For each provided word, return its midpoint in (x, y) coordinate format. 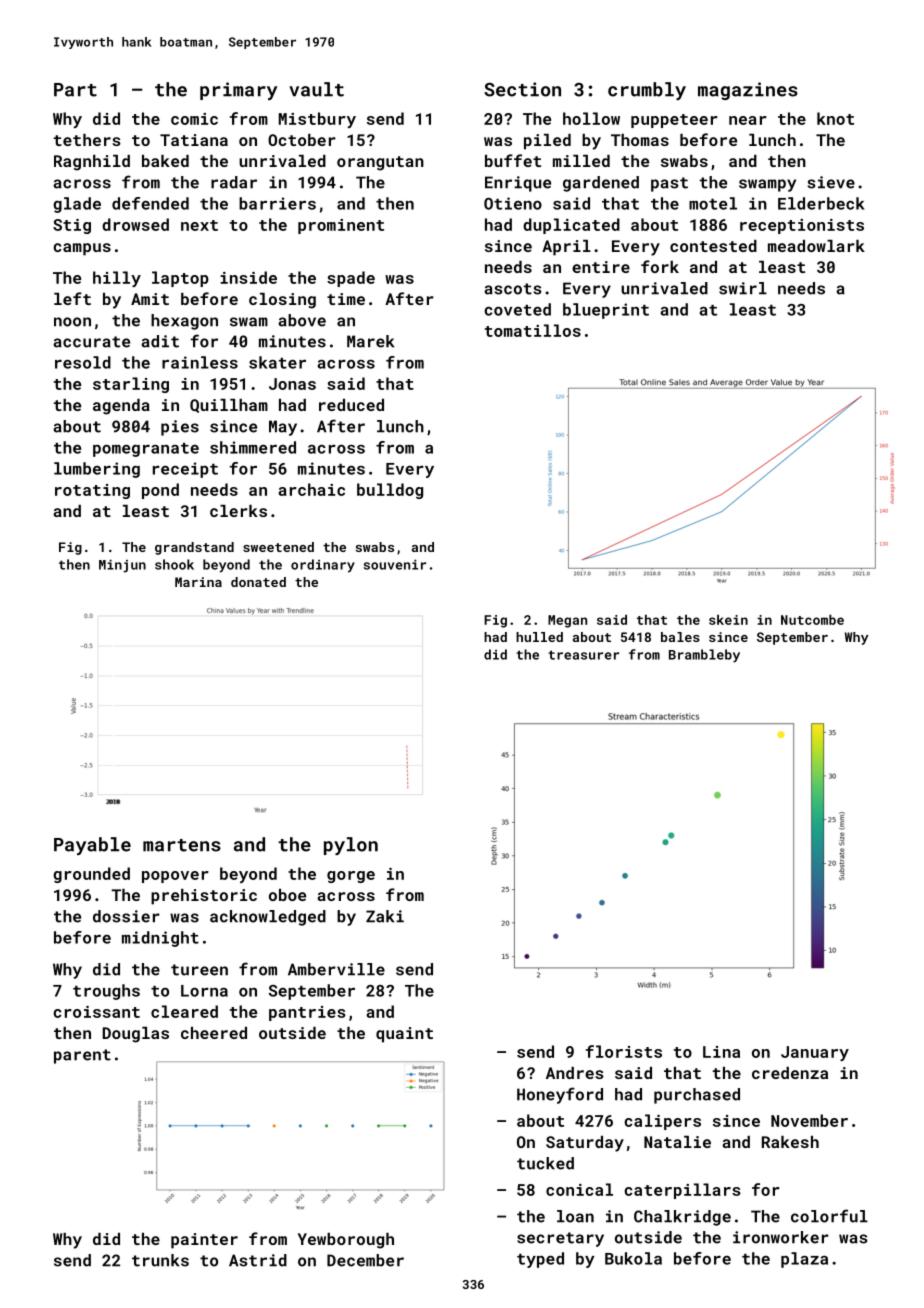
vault (316, 89)
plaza (804, 1260)
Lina (721, 1052)
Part (75, 90)
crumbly (647, 91)
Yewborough (346, 1241)
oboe (287, 895)
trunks (160, 1260)
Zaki (385, 916)
